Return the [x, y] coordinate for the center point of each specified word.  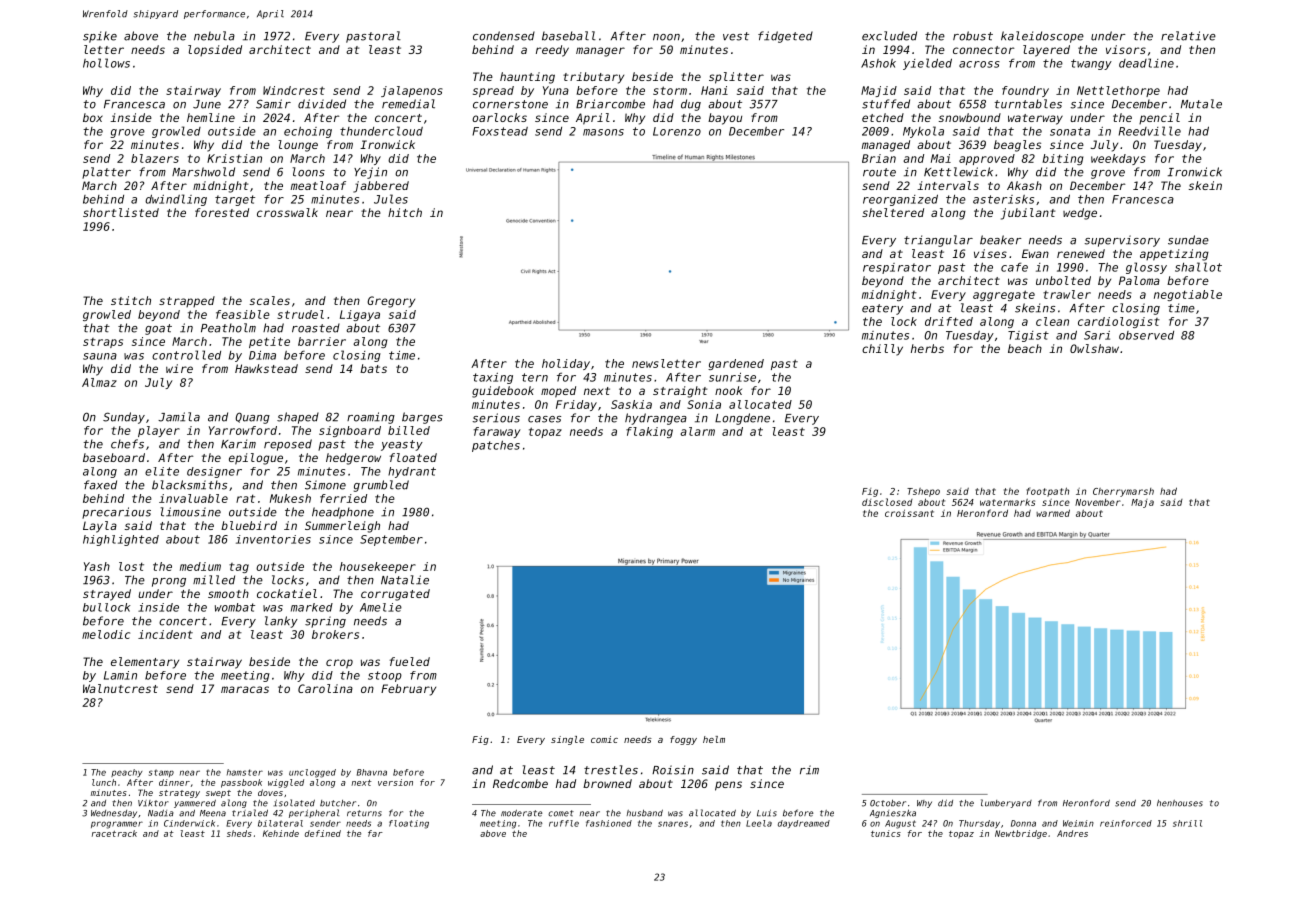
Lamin [120, 675]
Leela [759, 823]
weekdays [1118, 159]
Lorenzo [677, 131]
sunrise [732, 377]
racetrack [114, 833]
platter [106, 173]
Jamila [179, 417]
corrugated [395, 595]
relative [1188, 36]
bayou [725, 119]
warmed [1053, 513]
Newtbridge [1021, 834]
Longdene [742, 419]
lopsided [215, 50]
